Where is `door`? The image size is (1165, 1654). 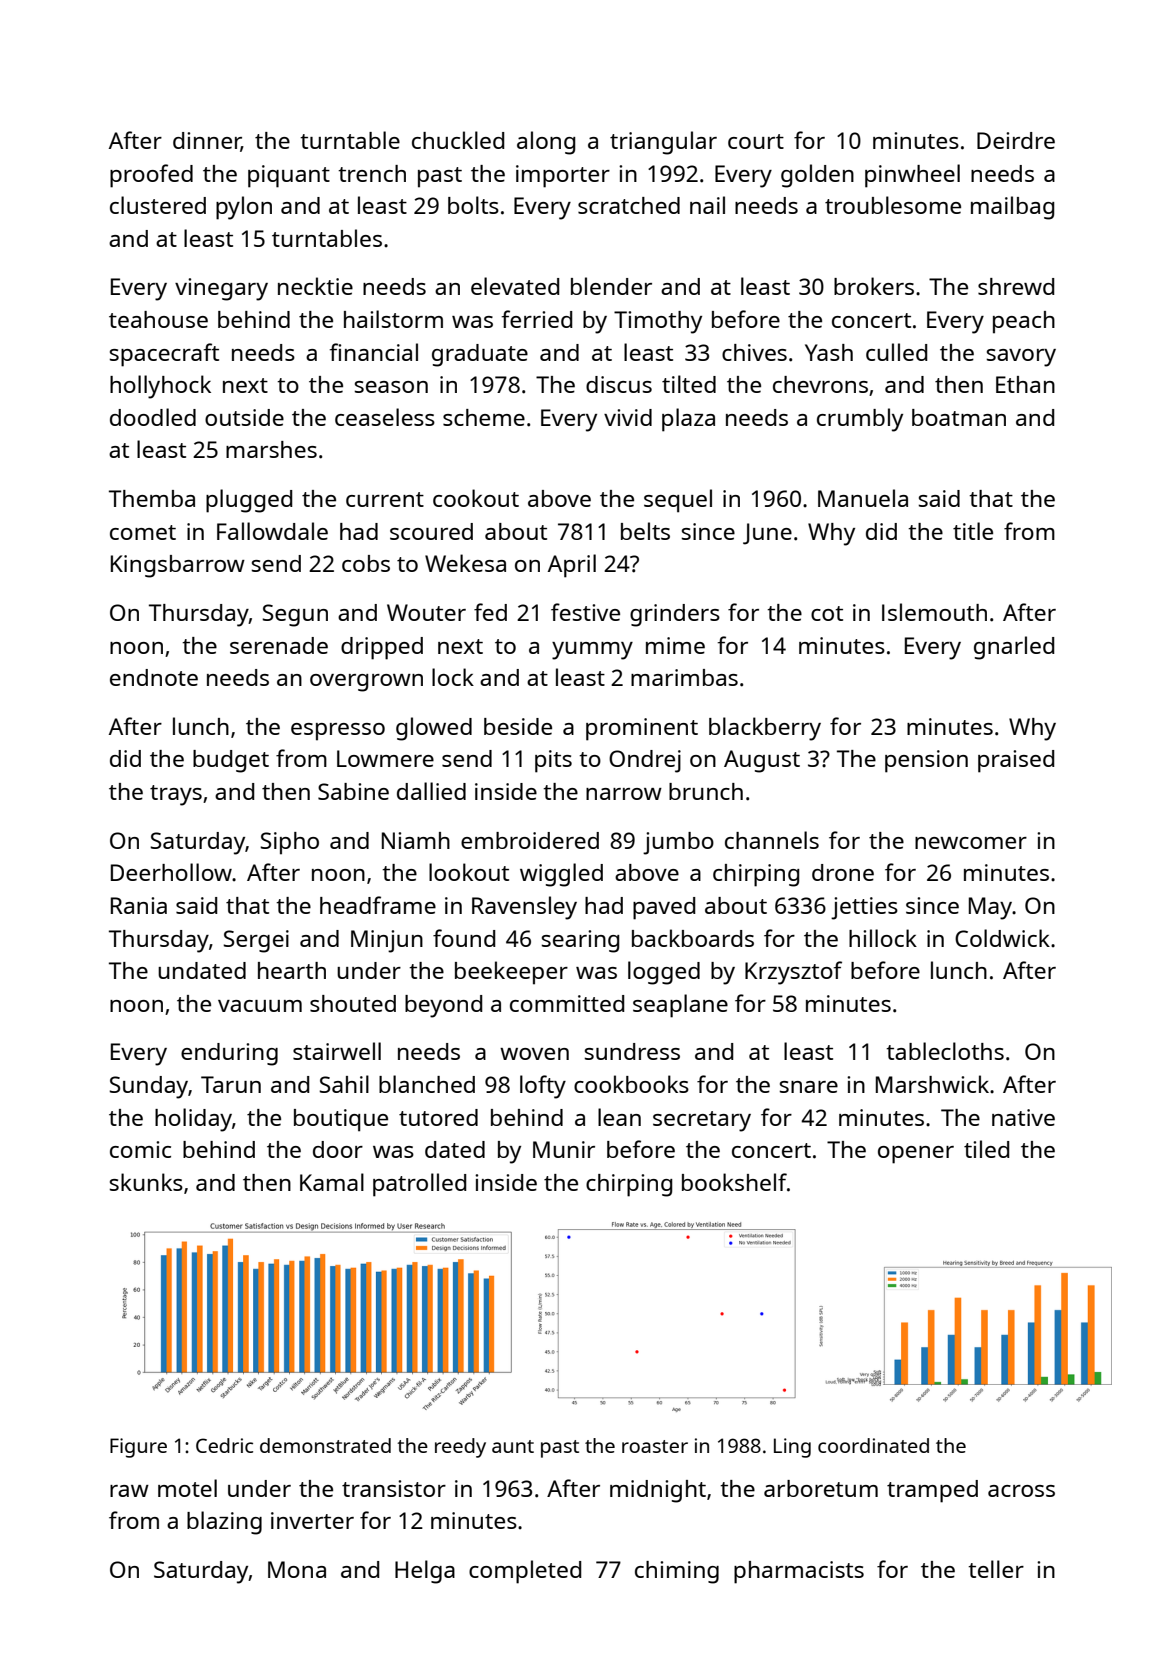 door is located at coordinates (338, 1149).
